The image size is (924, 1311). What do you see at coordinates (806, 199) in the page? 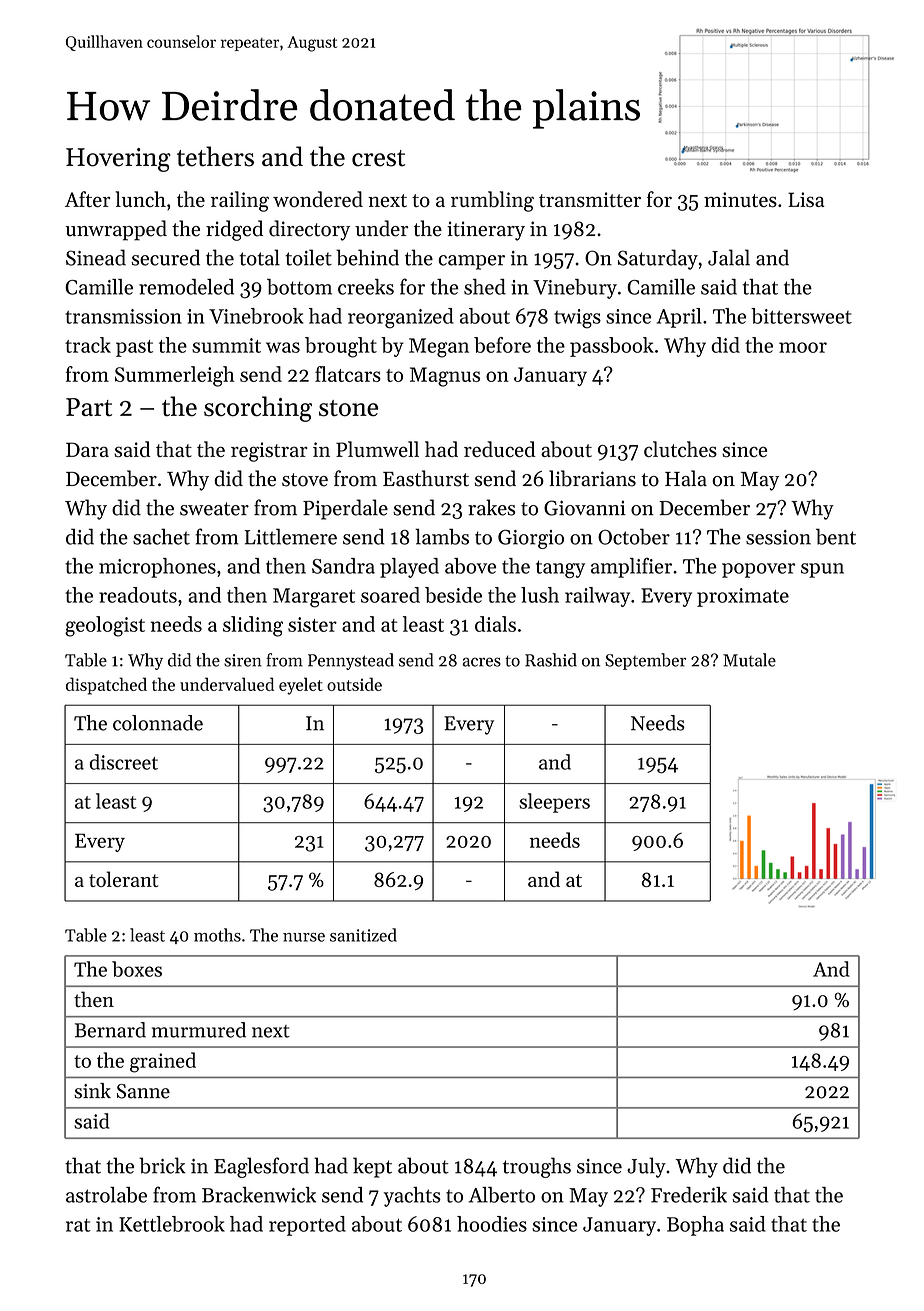
I see `Lisa` at bounding box center [806, 199].
